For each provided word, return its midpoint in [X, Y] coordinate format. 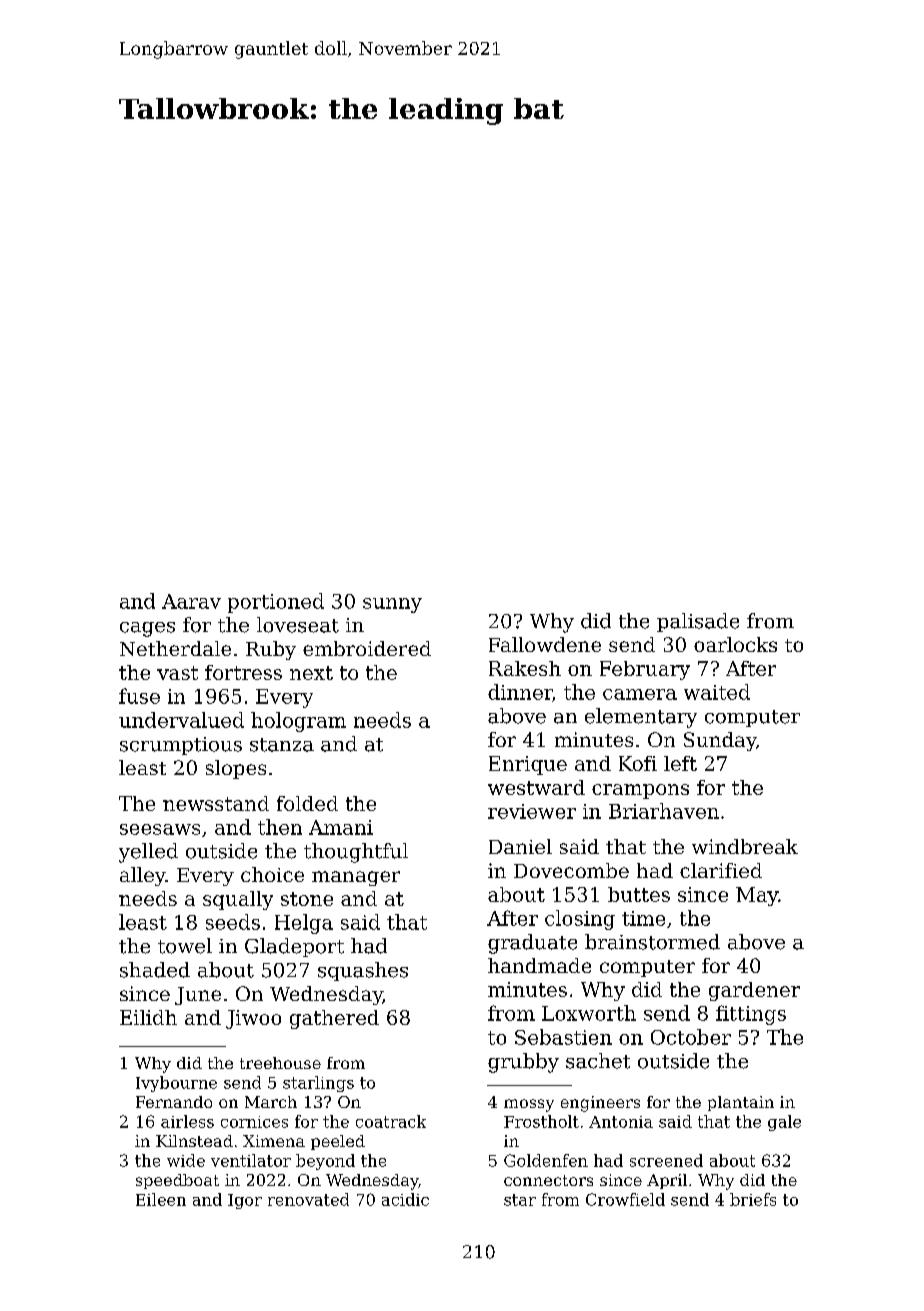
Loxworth [589, 1013]
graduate [532, 944]
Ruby [271, 650]
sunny [392, 605]
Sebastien [563, 1037]
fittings [751, 1015]
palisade [698, 622]
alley [143, 876]
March [271, 1102]
